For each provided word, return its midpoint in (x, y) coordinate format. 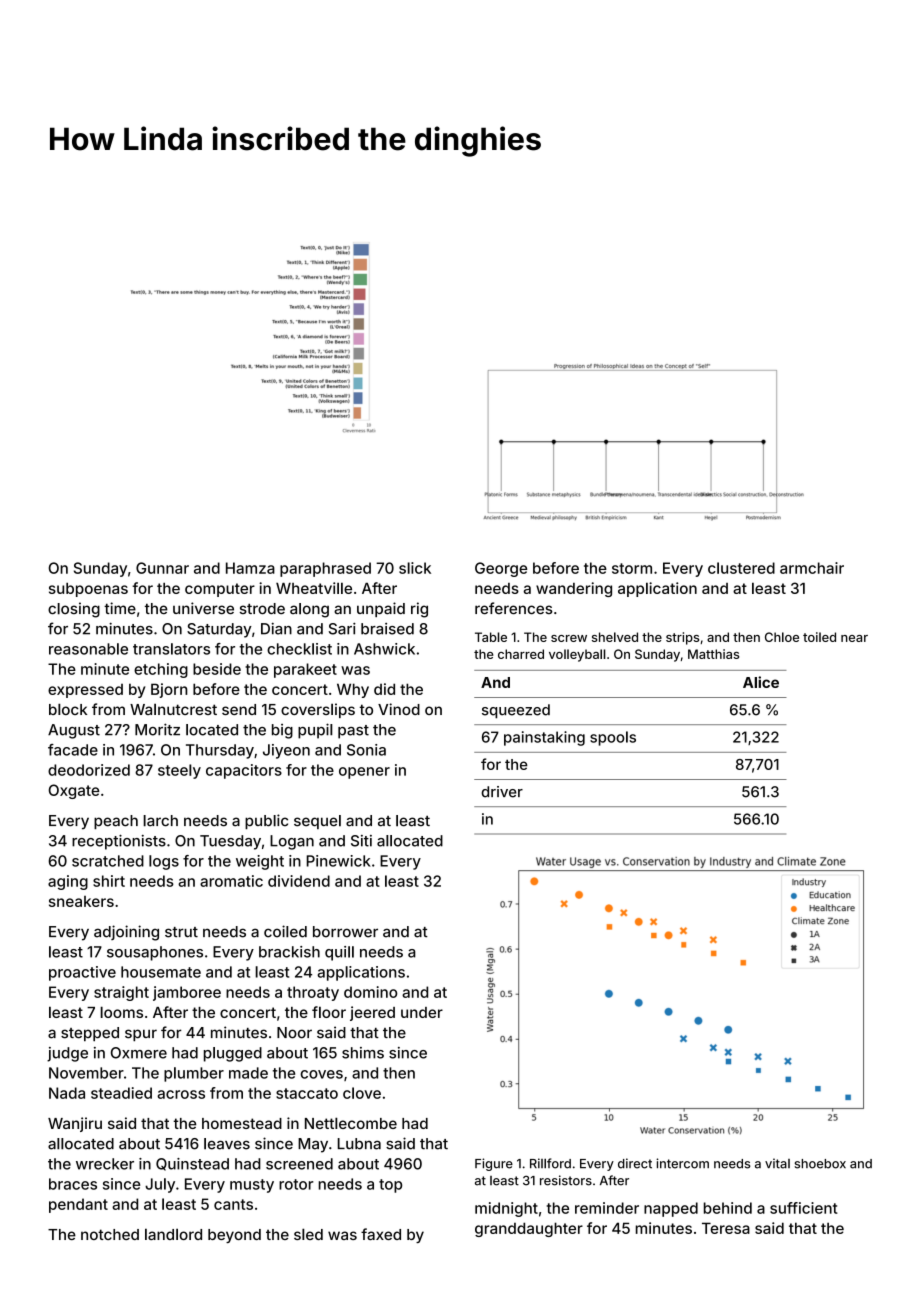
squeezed (516, 711)
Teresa (726, 1228)
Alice (761, 682)
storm (632, 568)
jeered (372, 1013)
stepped (90, 1034)
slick (415, 568)
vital (777, 1163)
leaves (227, 1144)
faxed (381, 1234)
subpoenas (88, 590)
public (266, 821)
